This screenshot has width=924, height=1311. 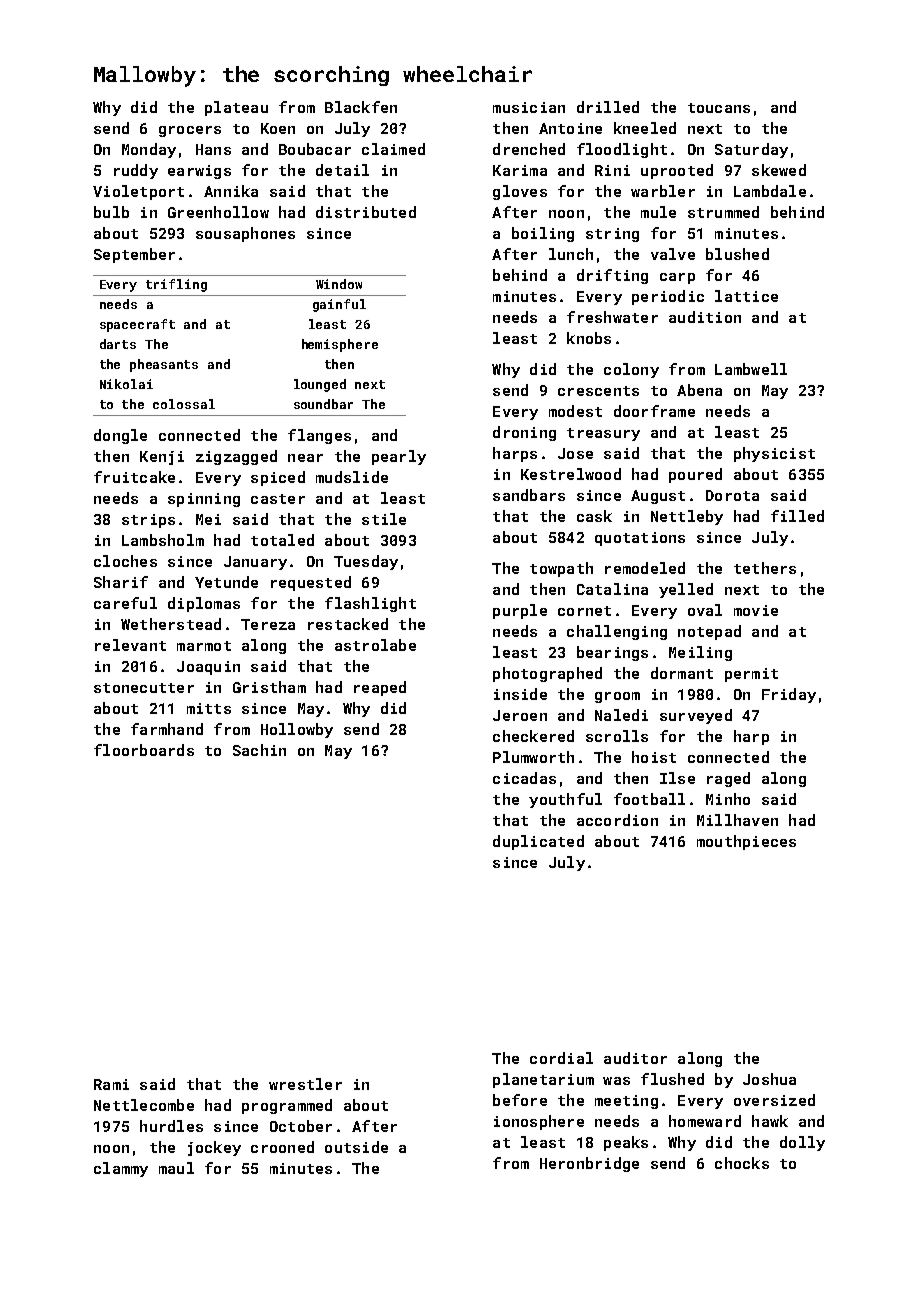 What do you see at coordinates (645, 568) in the screenshot?
I see `remodeled` at bounding box center [645, 568].
